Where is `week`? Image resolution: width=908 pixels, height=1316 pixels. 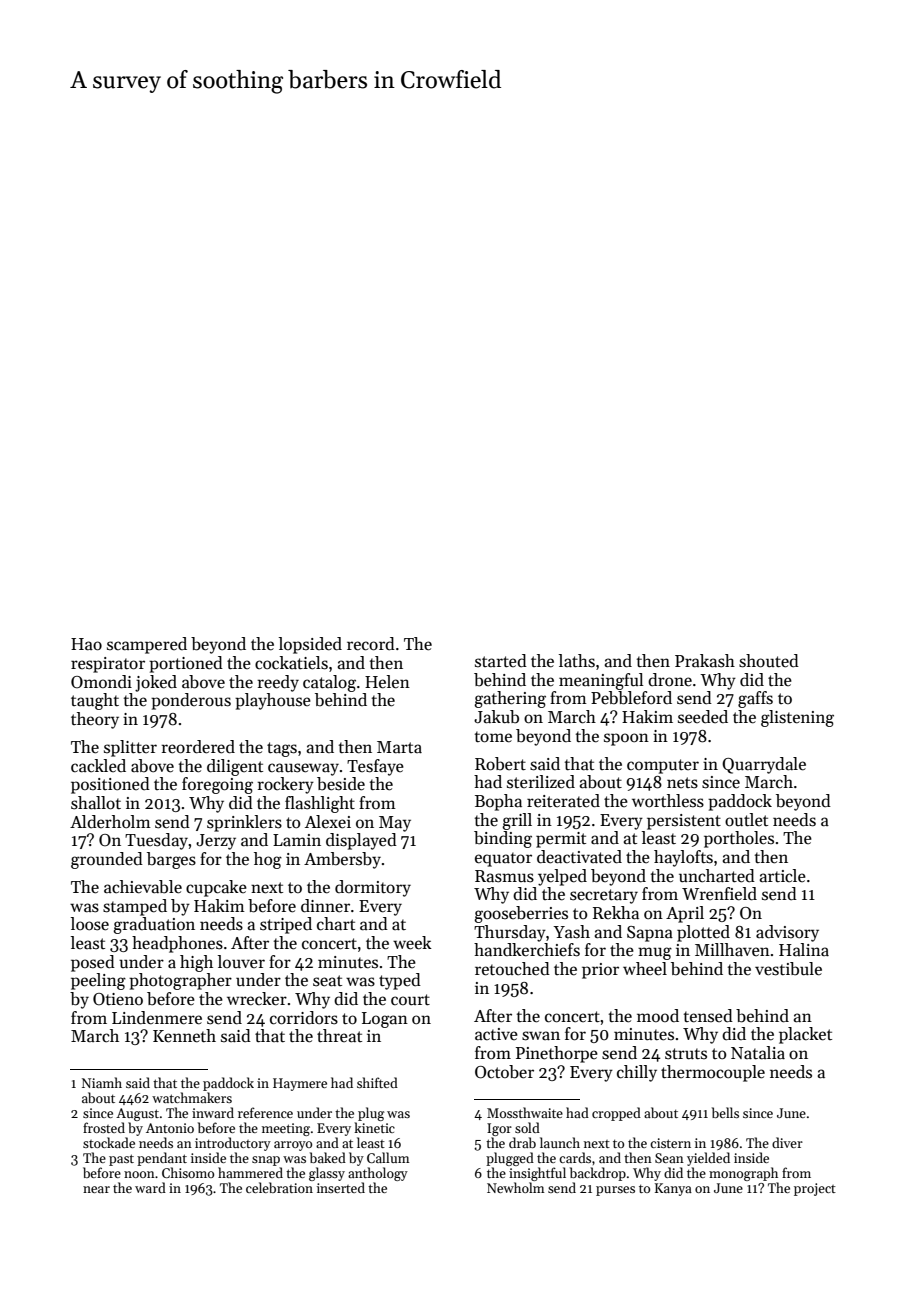
week is located at coordinates (412, 943).
